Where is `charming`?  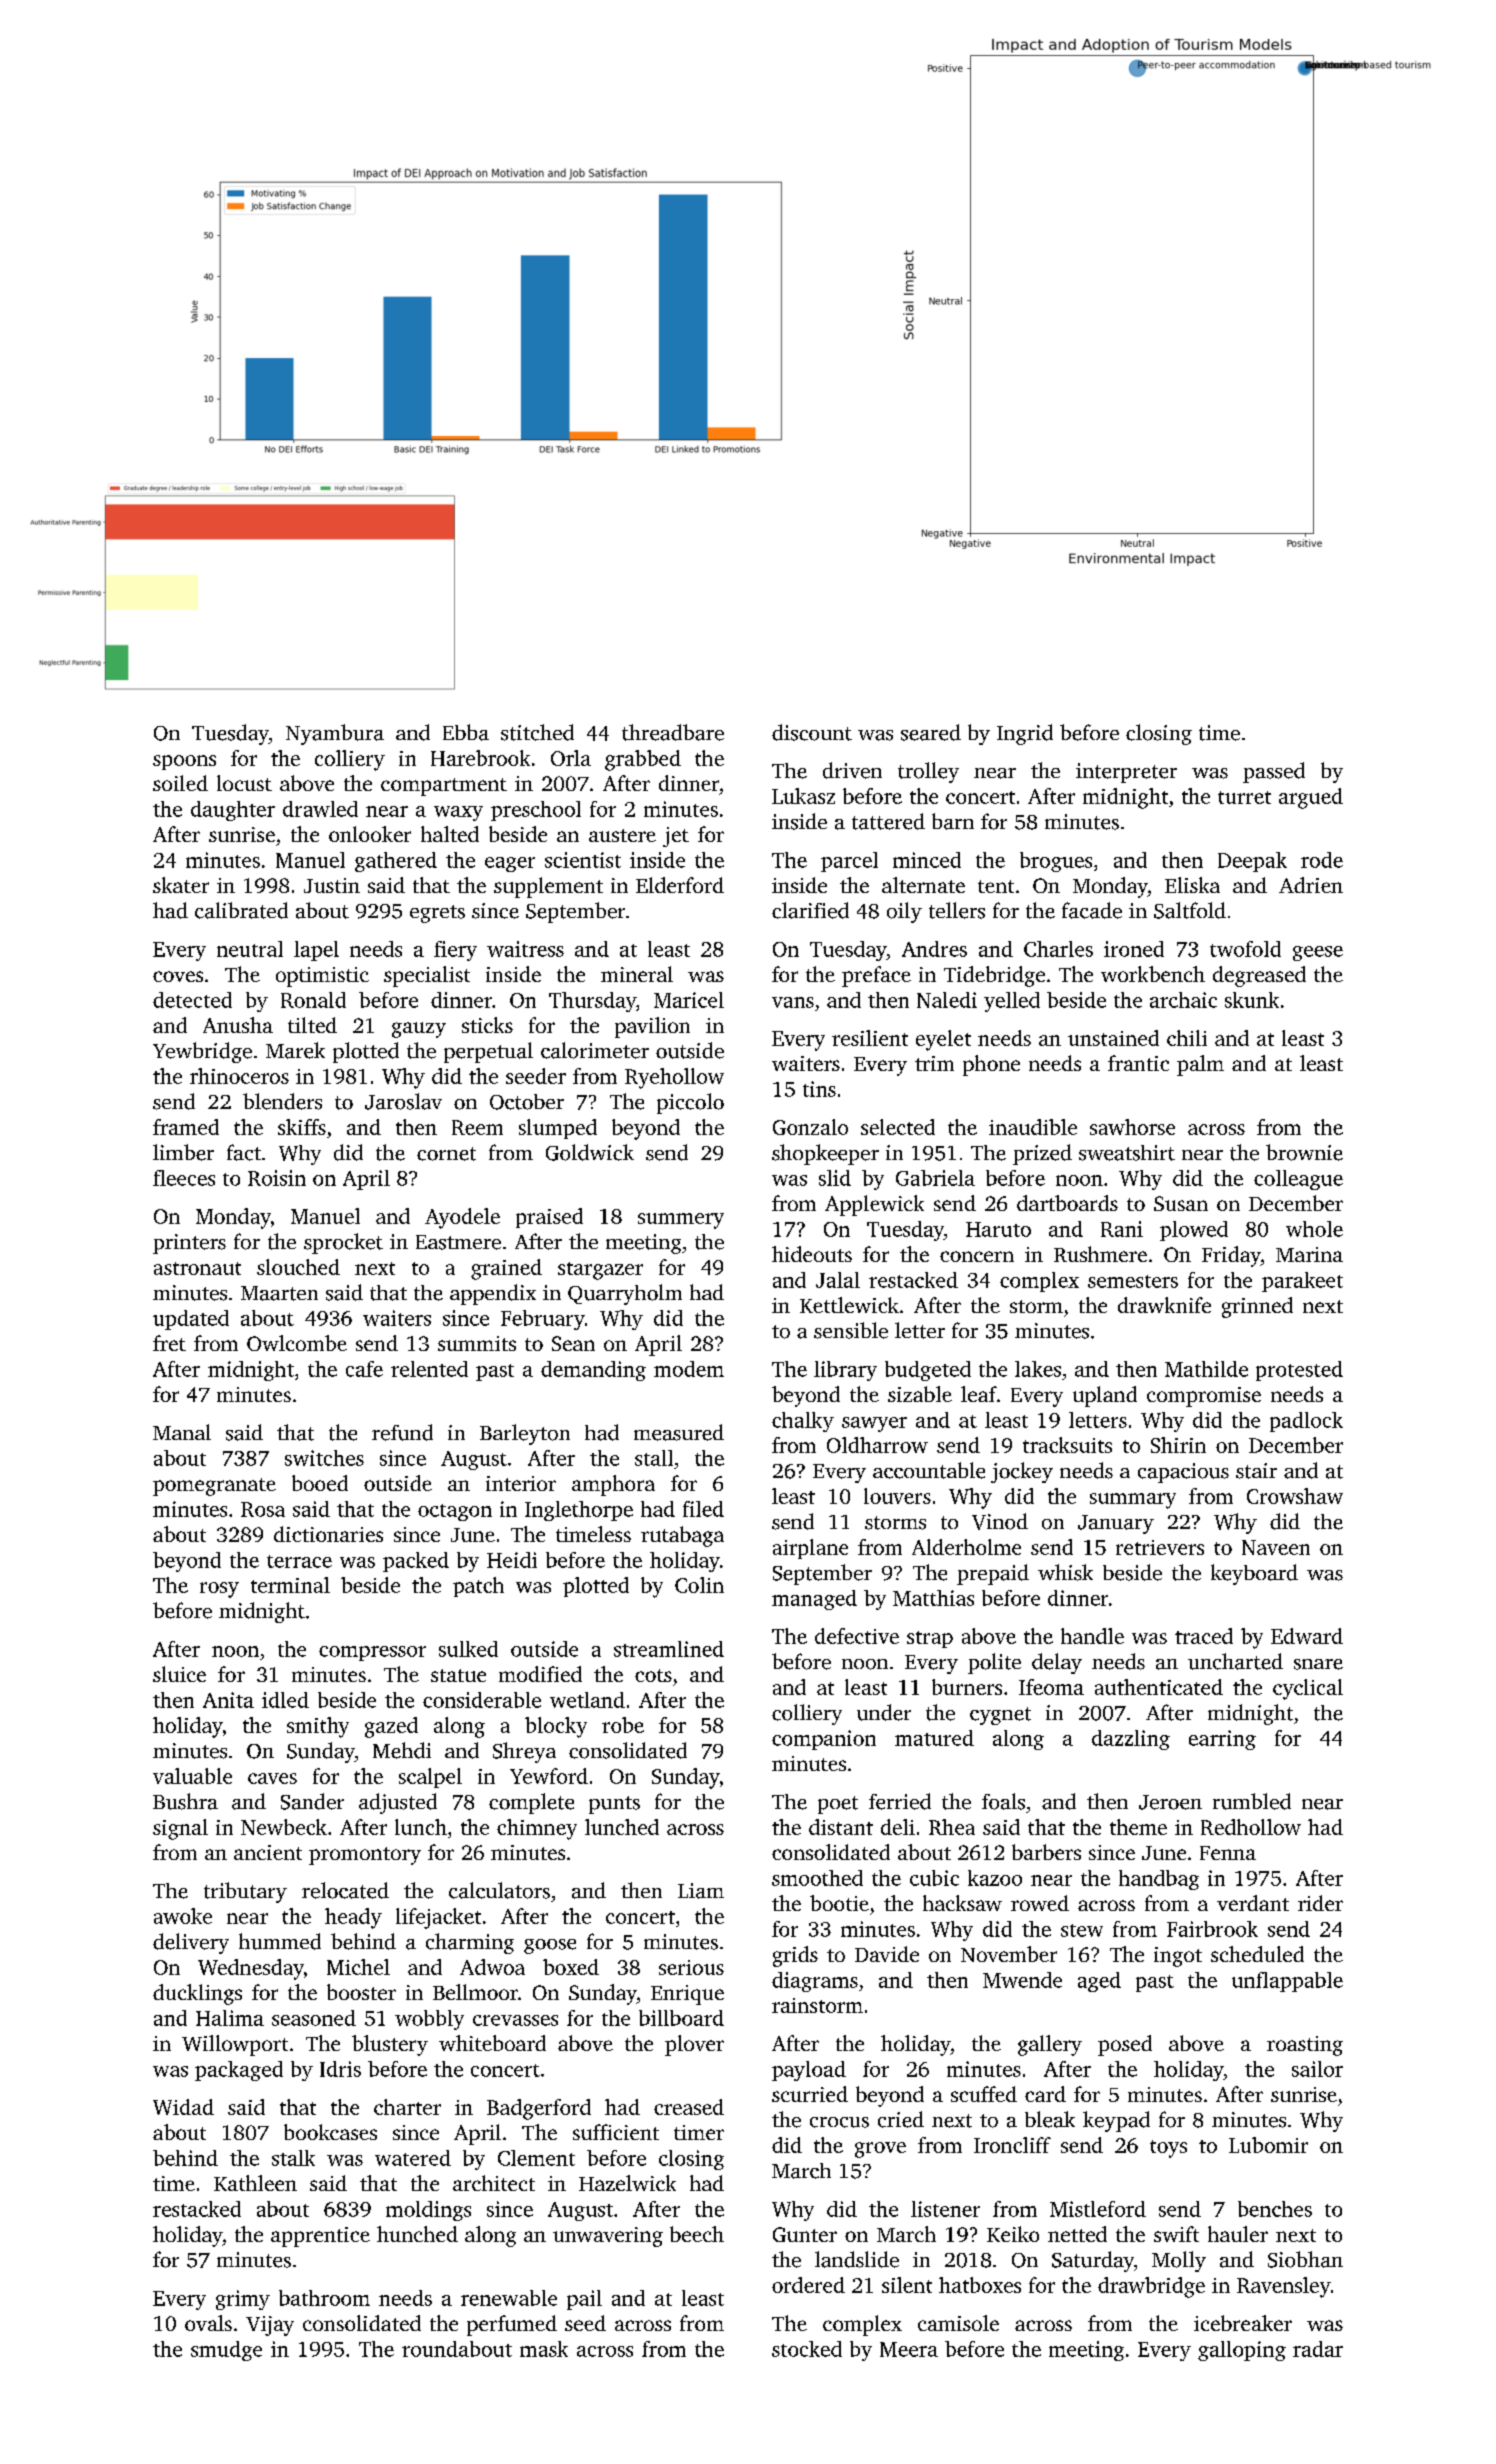
charming is located at coordinates (470, 1943).
